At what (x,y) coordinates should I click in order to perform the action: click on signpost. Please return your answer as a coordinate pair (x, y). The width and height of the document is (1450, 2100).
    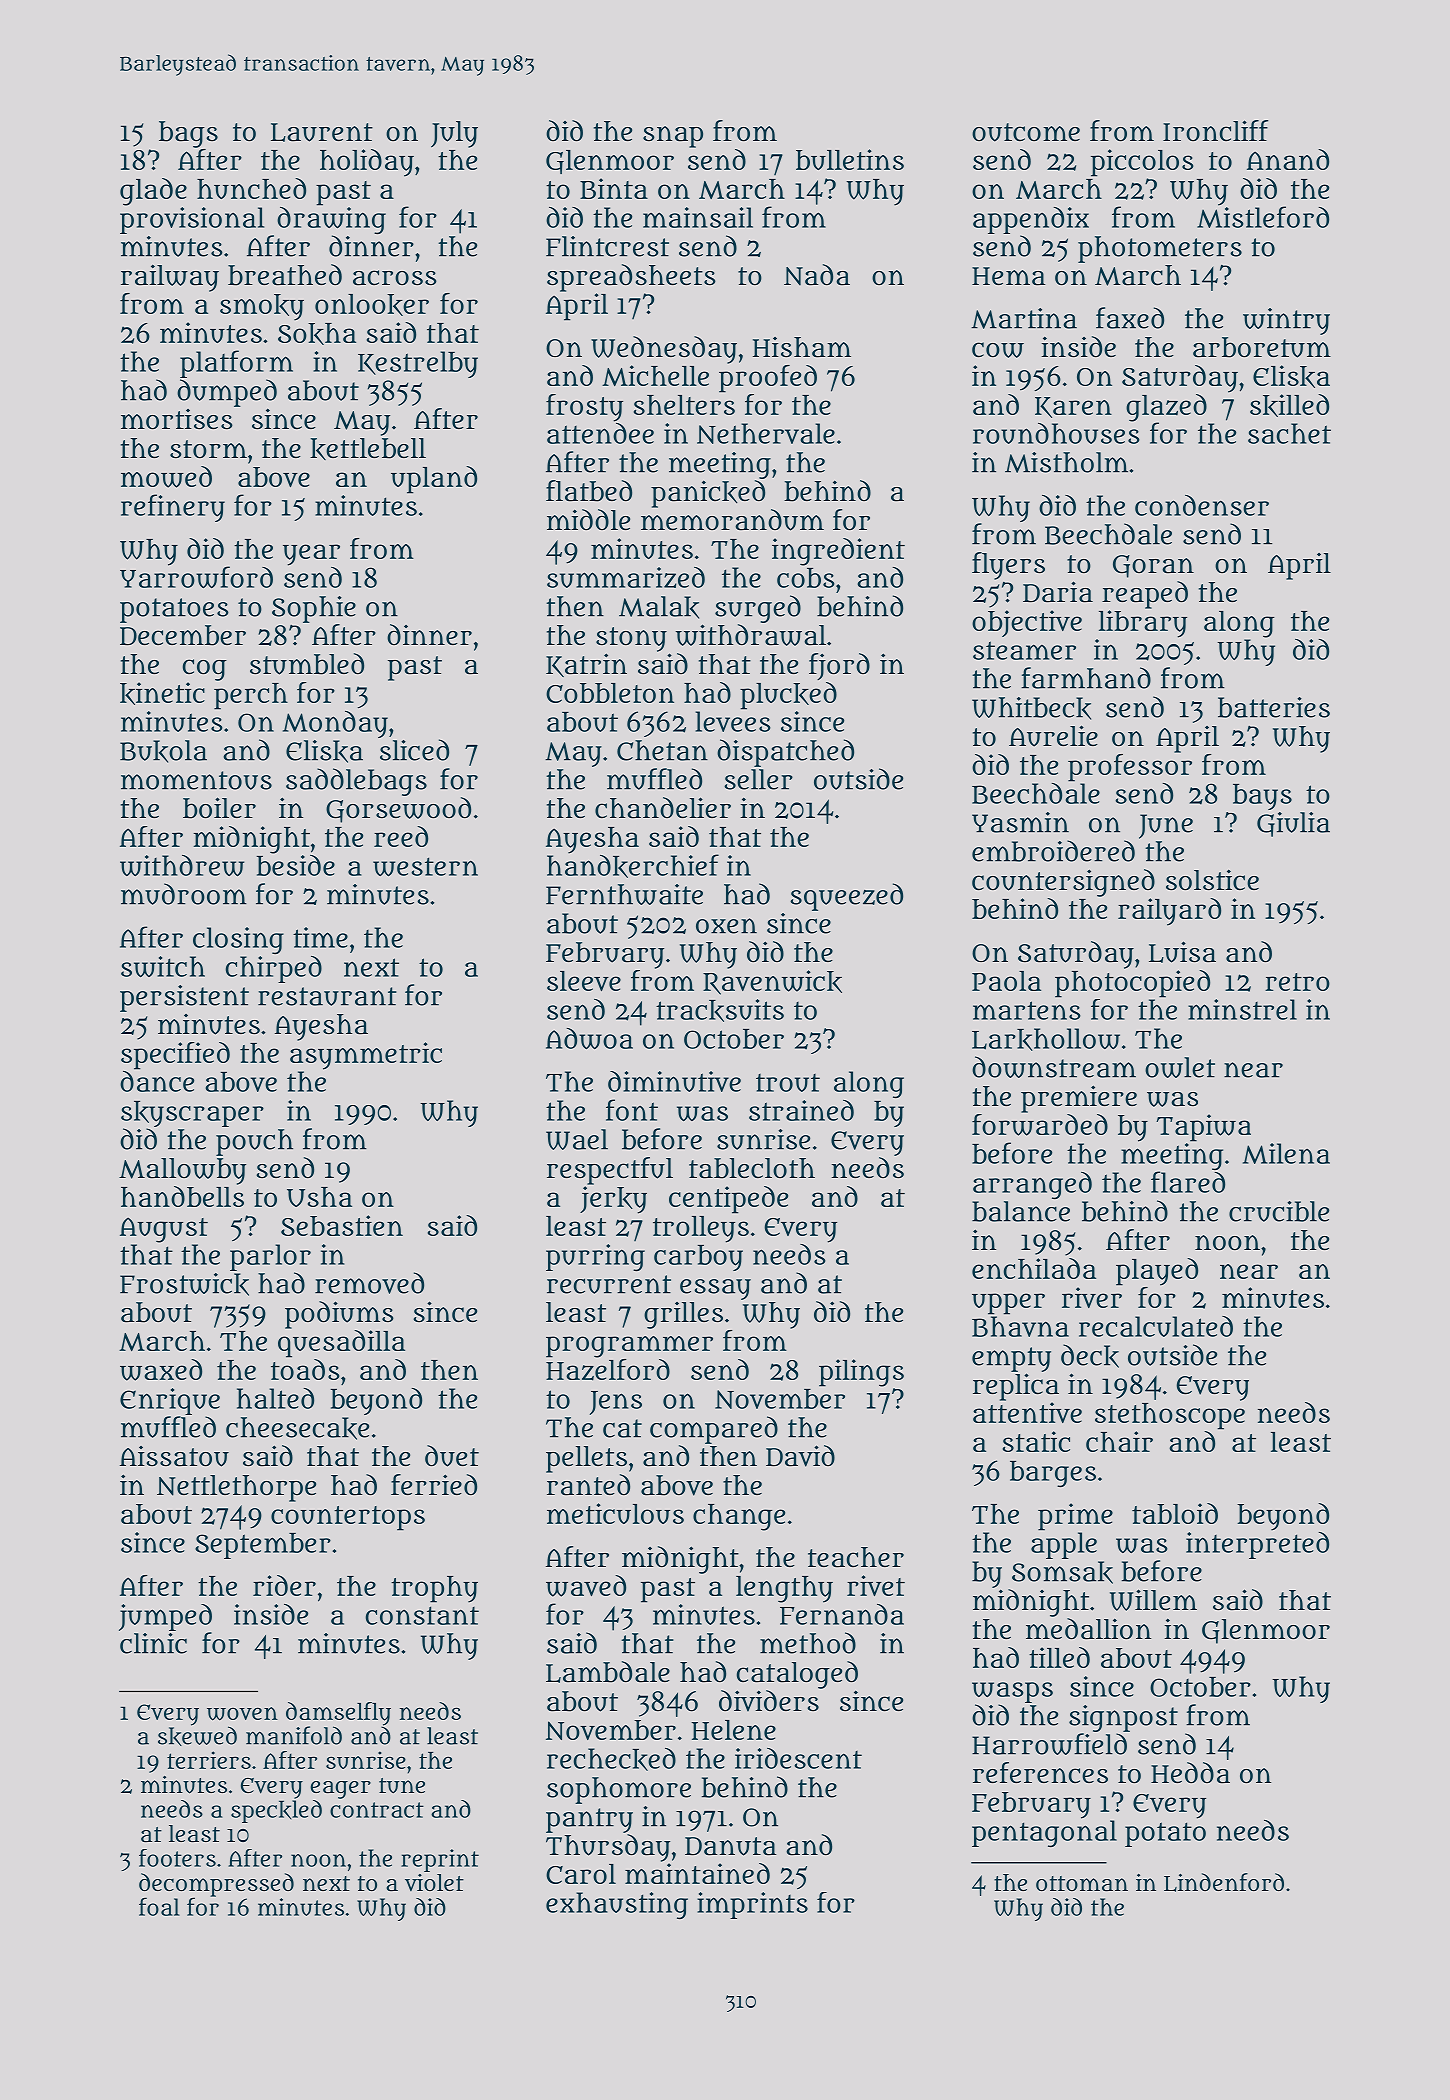
    Looking at the image, I should click on (1123, 1718).
